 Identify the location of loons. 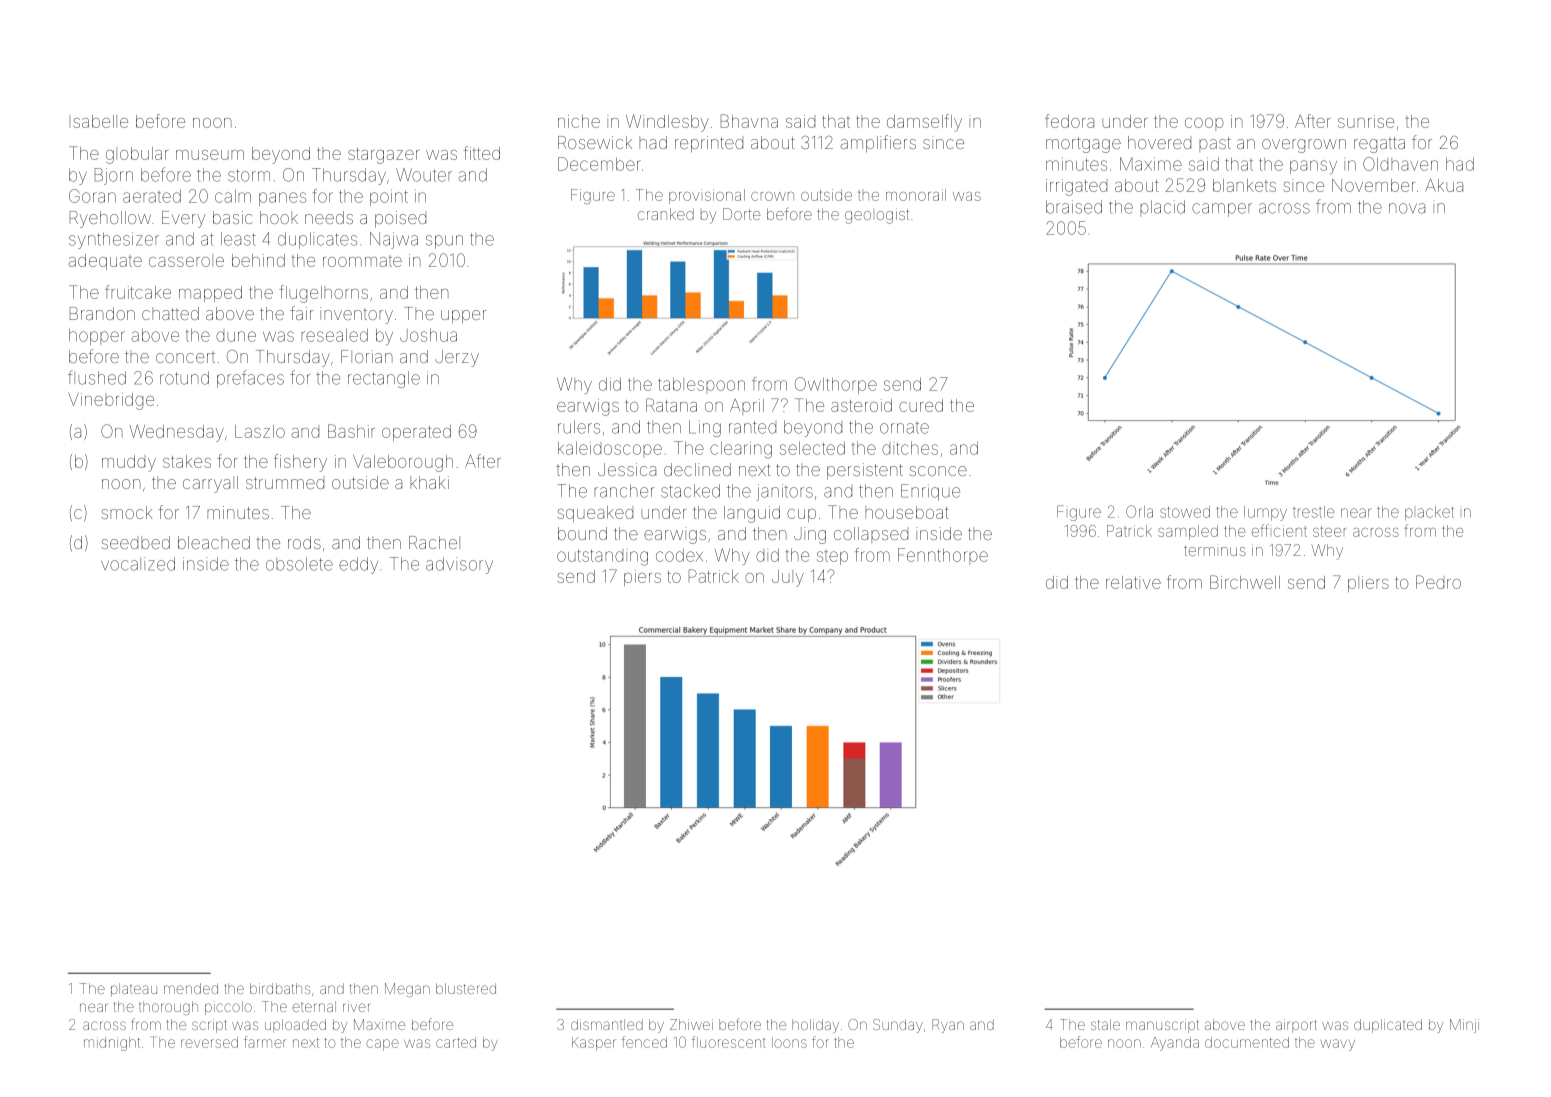
(789, 1042).
